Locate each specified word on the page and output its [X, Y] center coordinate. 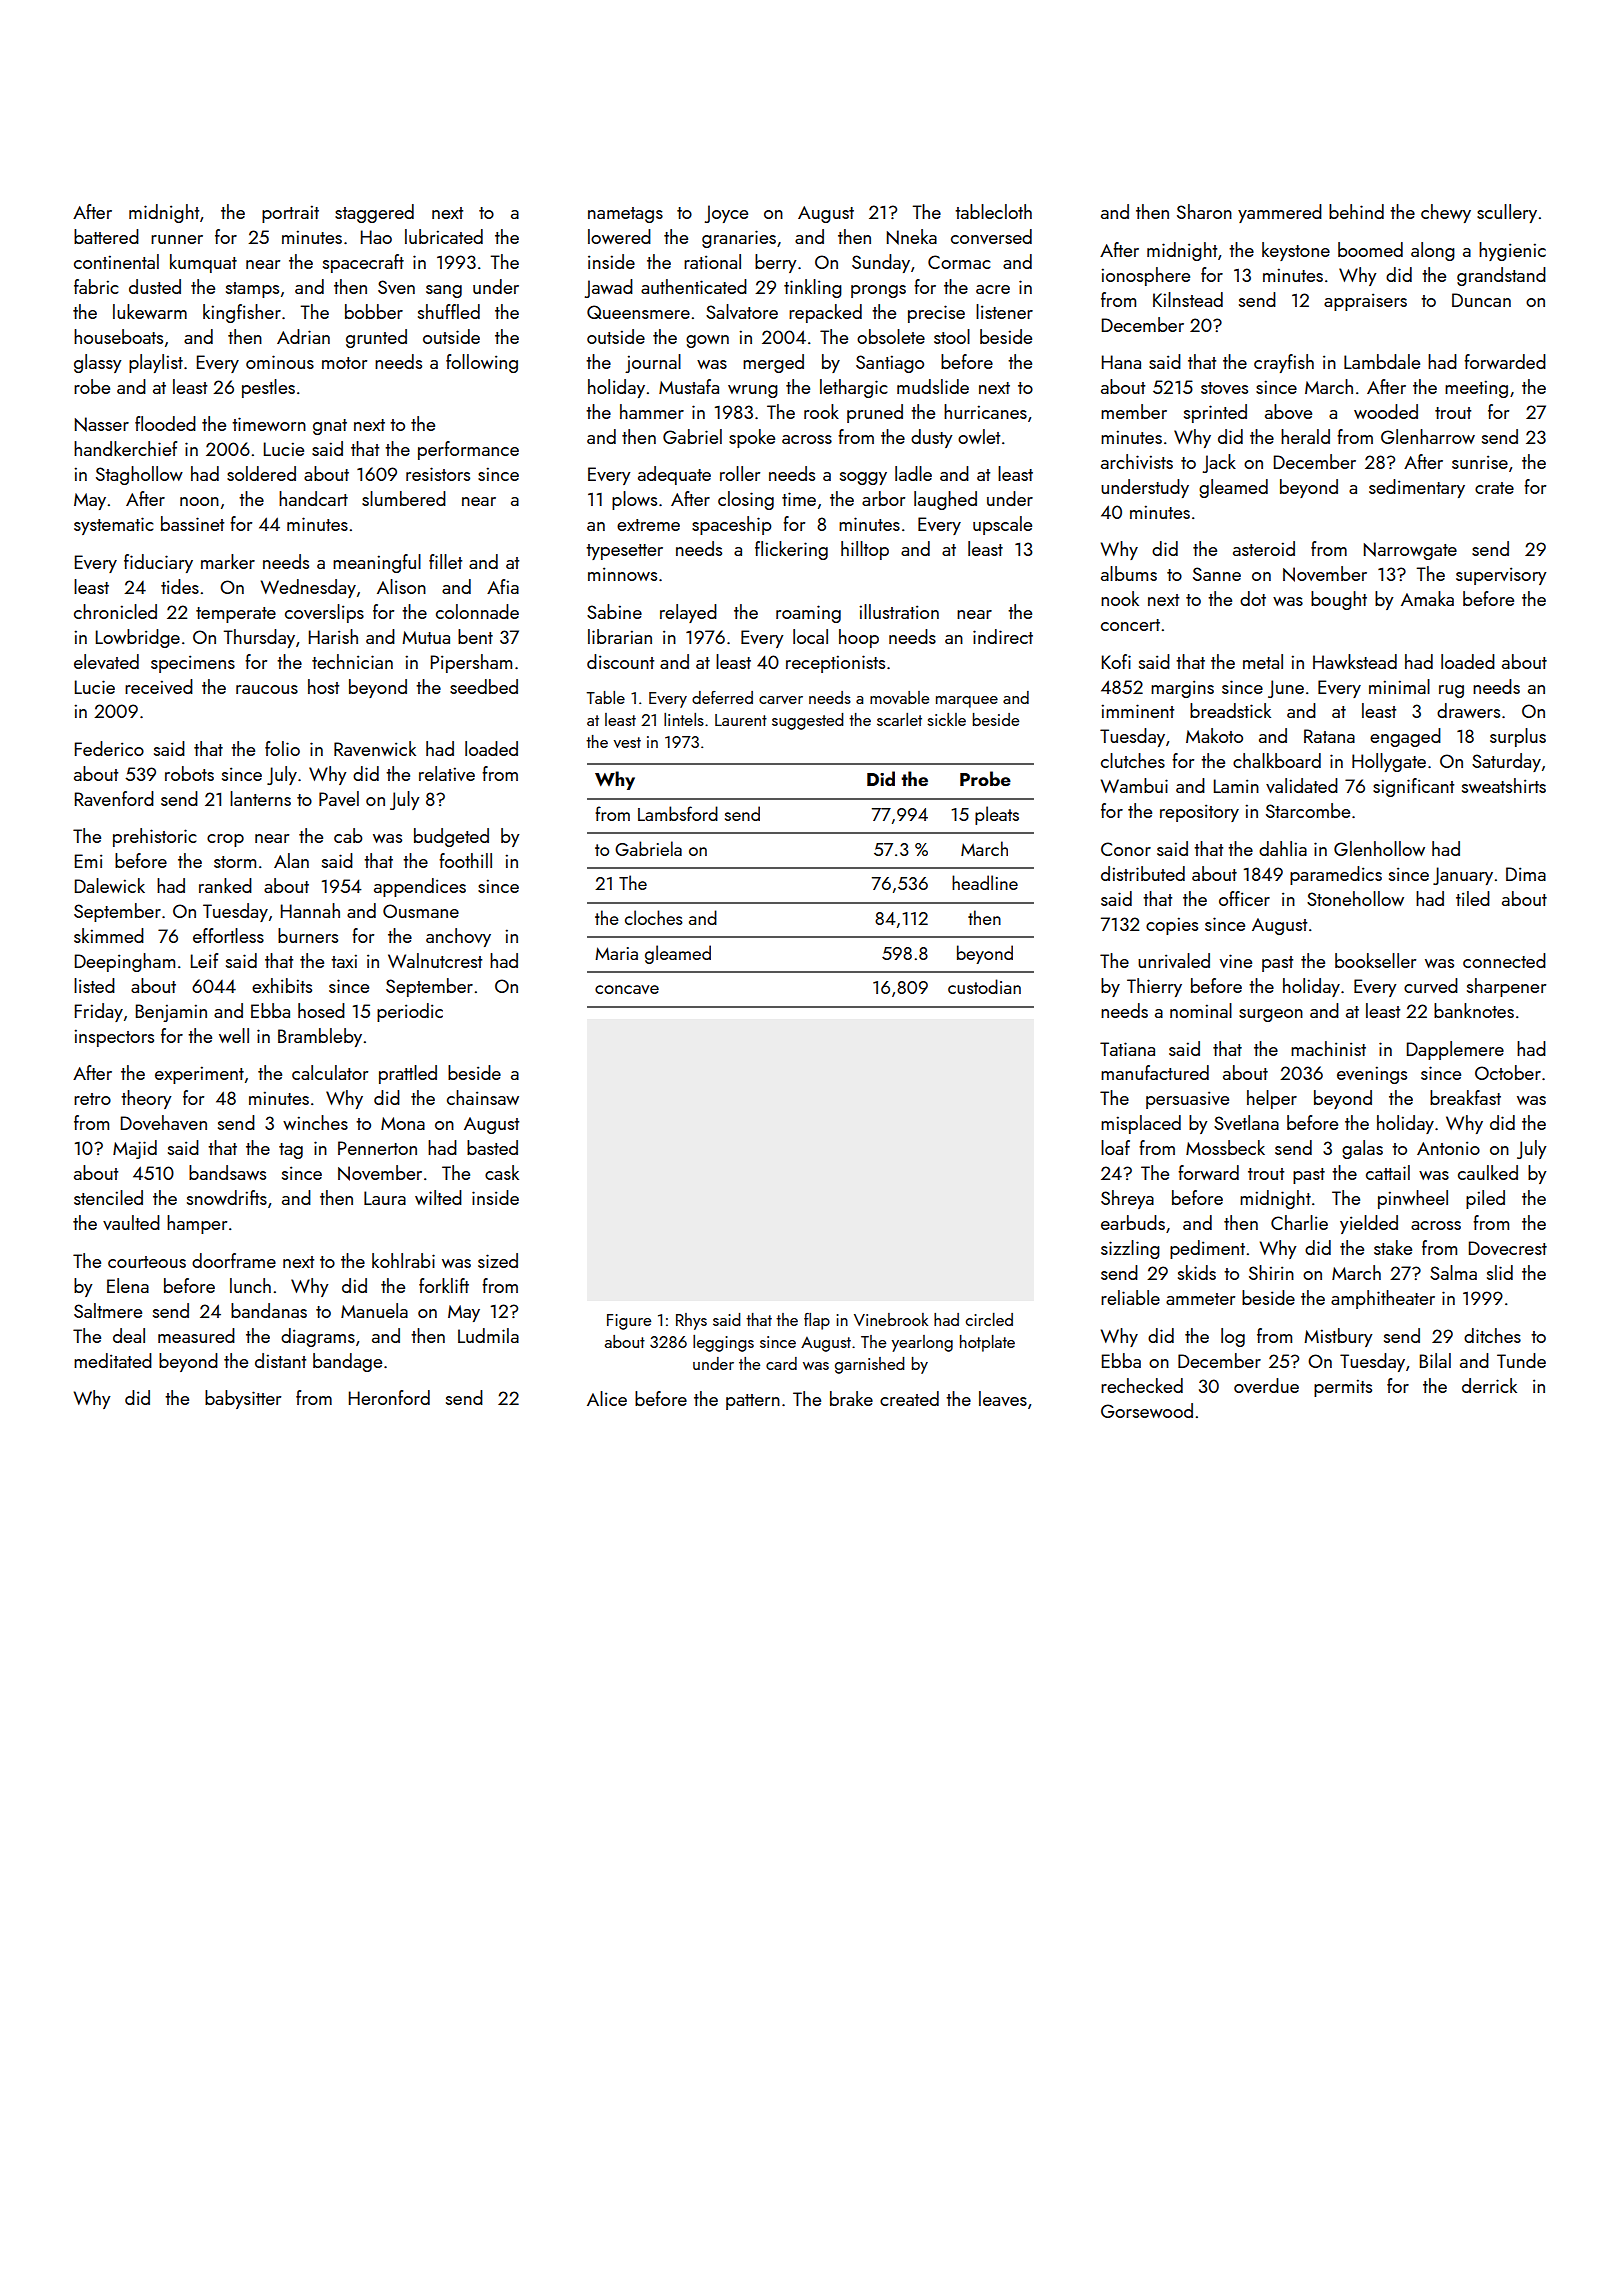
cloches [654, 917]
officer [1244, 898]
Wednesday [308, 588]
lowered [619, 236]
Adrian [303, 336]
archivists [1137, 461]
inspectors [114, 1038]
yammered [1280, 213]
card [781, 1363]
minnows [622, 574]
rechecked [1142, 1385]
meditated [113, 1360]
